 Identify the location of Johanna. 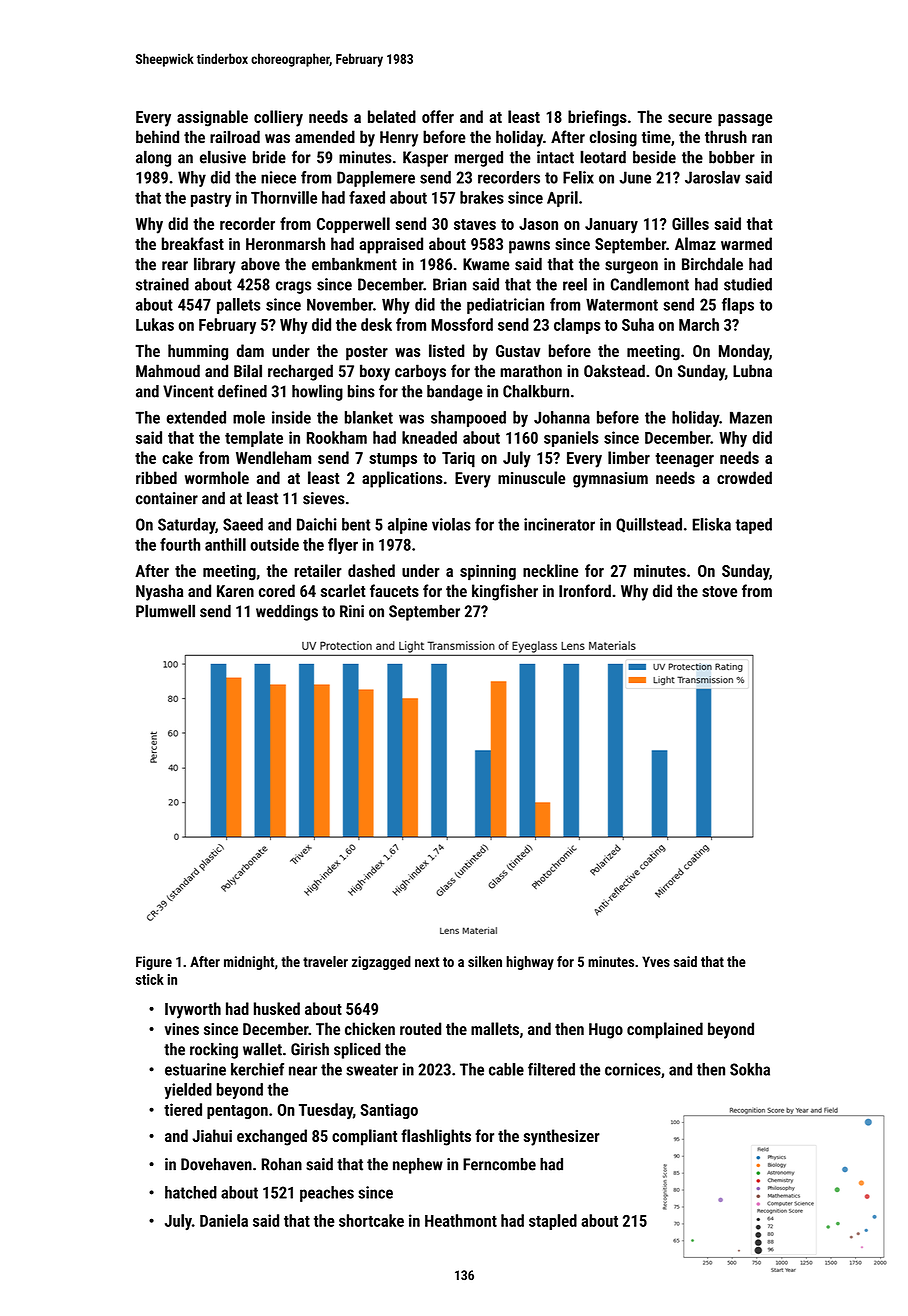
(562, 417).
